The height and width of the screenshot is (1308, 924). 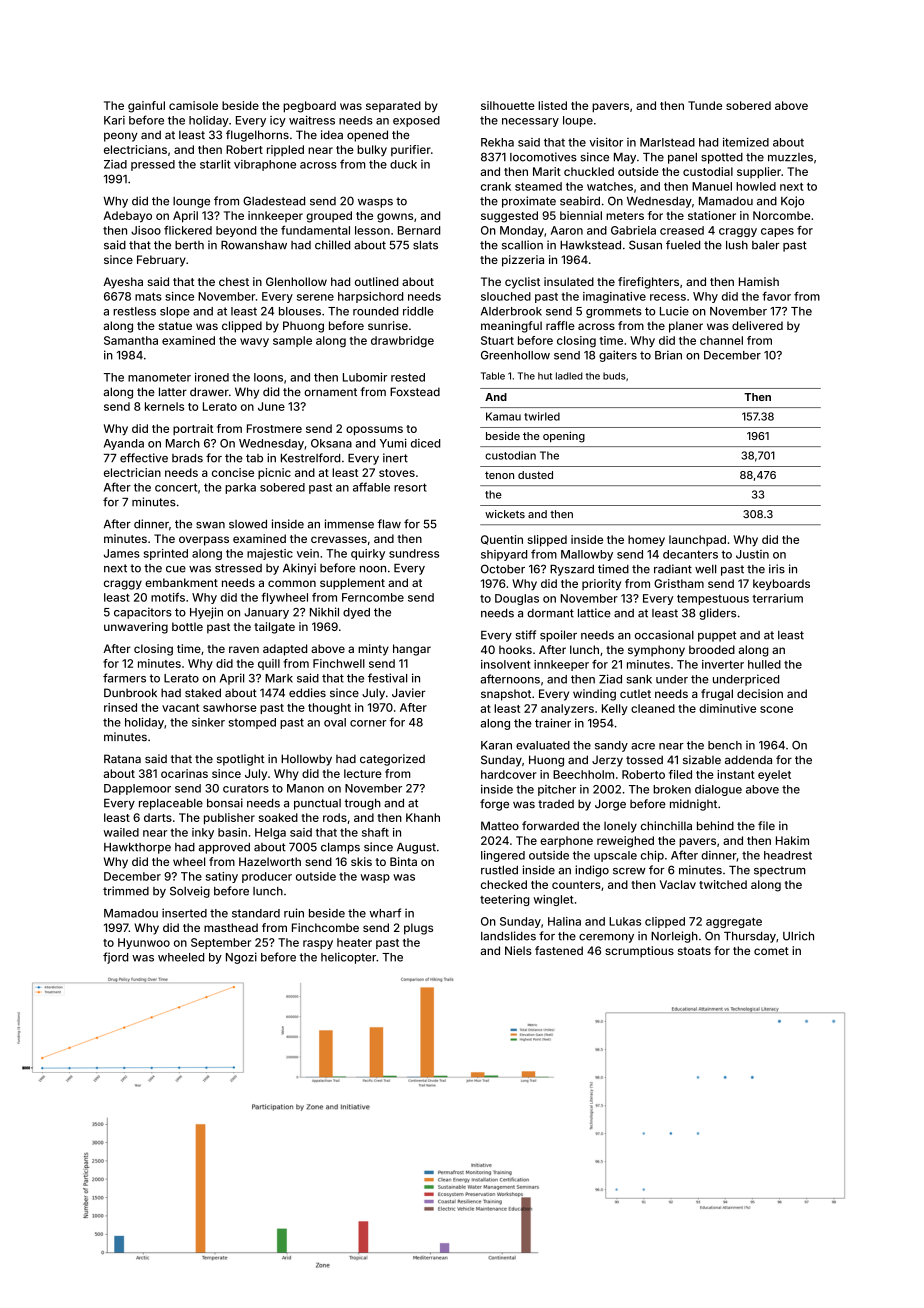 I want to click on common, so click(x=292, y=583).
